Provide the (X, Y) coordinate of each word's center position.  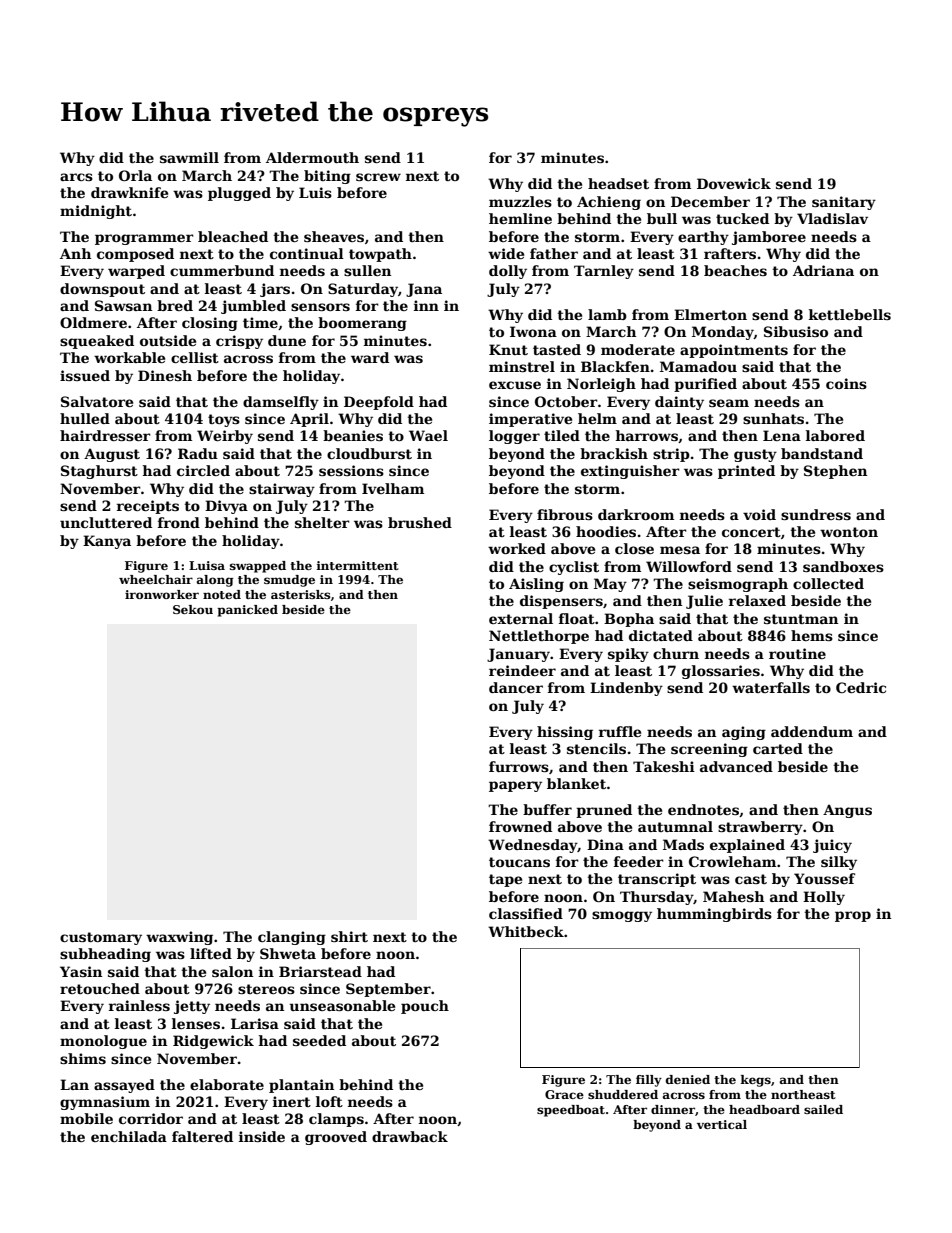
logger (514, 437)
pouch (425, 1007)
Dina (605, 844)
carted (778, 748)
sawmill (189, 157)
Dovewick (734, 183)
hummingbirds (714, 915)
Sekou (193, 609)
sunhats (773, 418)
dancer (516, 687)
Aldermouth (312, 157)
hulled (85, 418)
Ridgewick (213, 1042)
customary (101, 938)
